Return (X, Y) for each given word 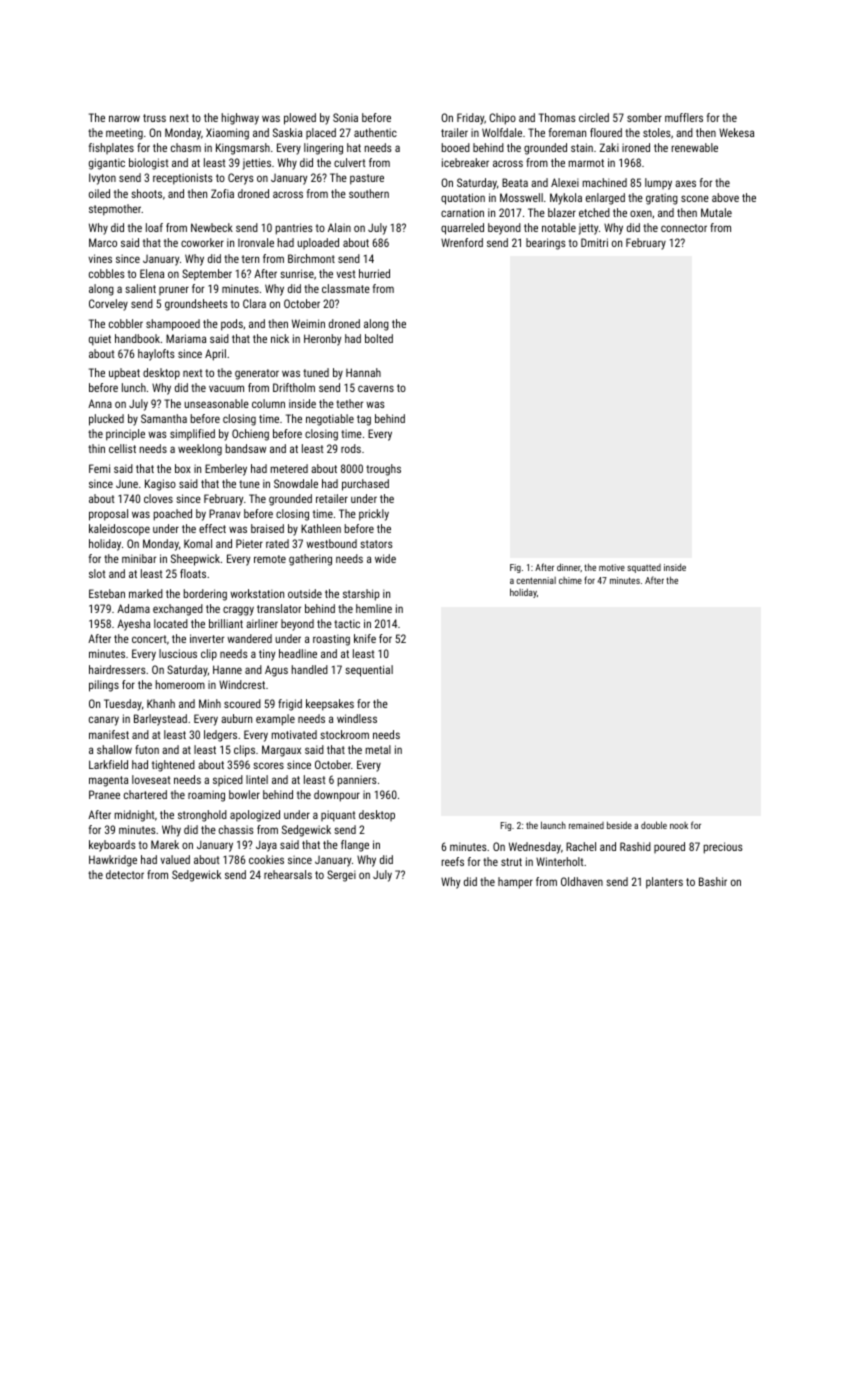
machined (605, 182)
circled (594, 117)
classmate (346, 288)
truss (154, 118)
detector (125, 874)
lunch (134, 387)
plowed (300, 119)
